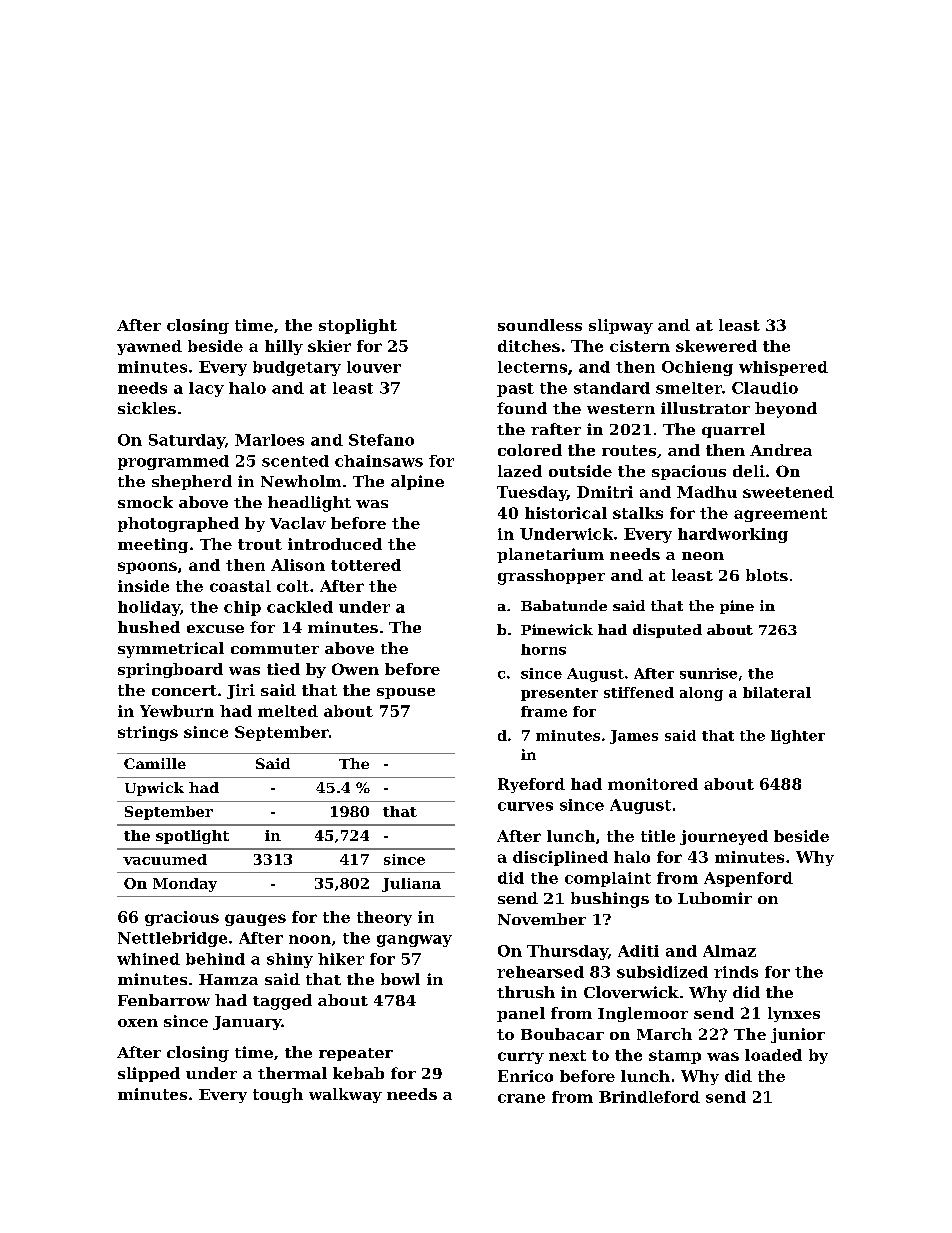  Describe the element at coordinates (411, 885) in the screenshot. I see `Juliana` at that location.
